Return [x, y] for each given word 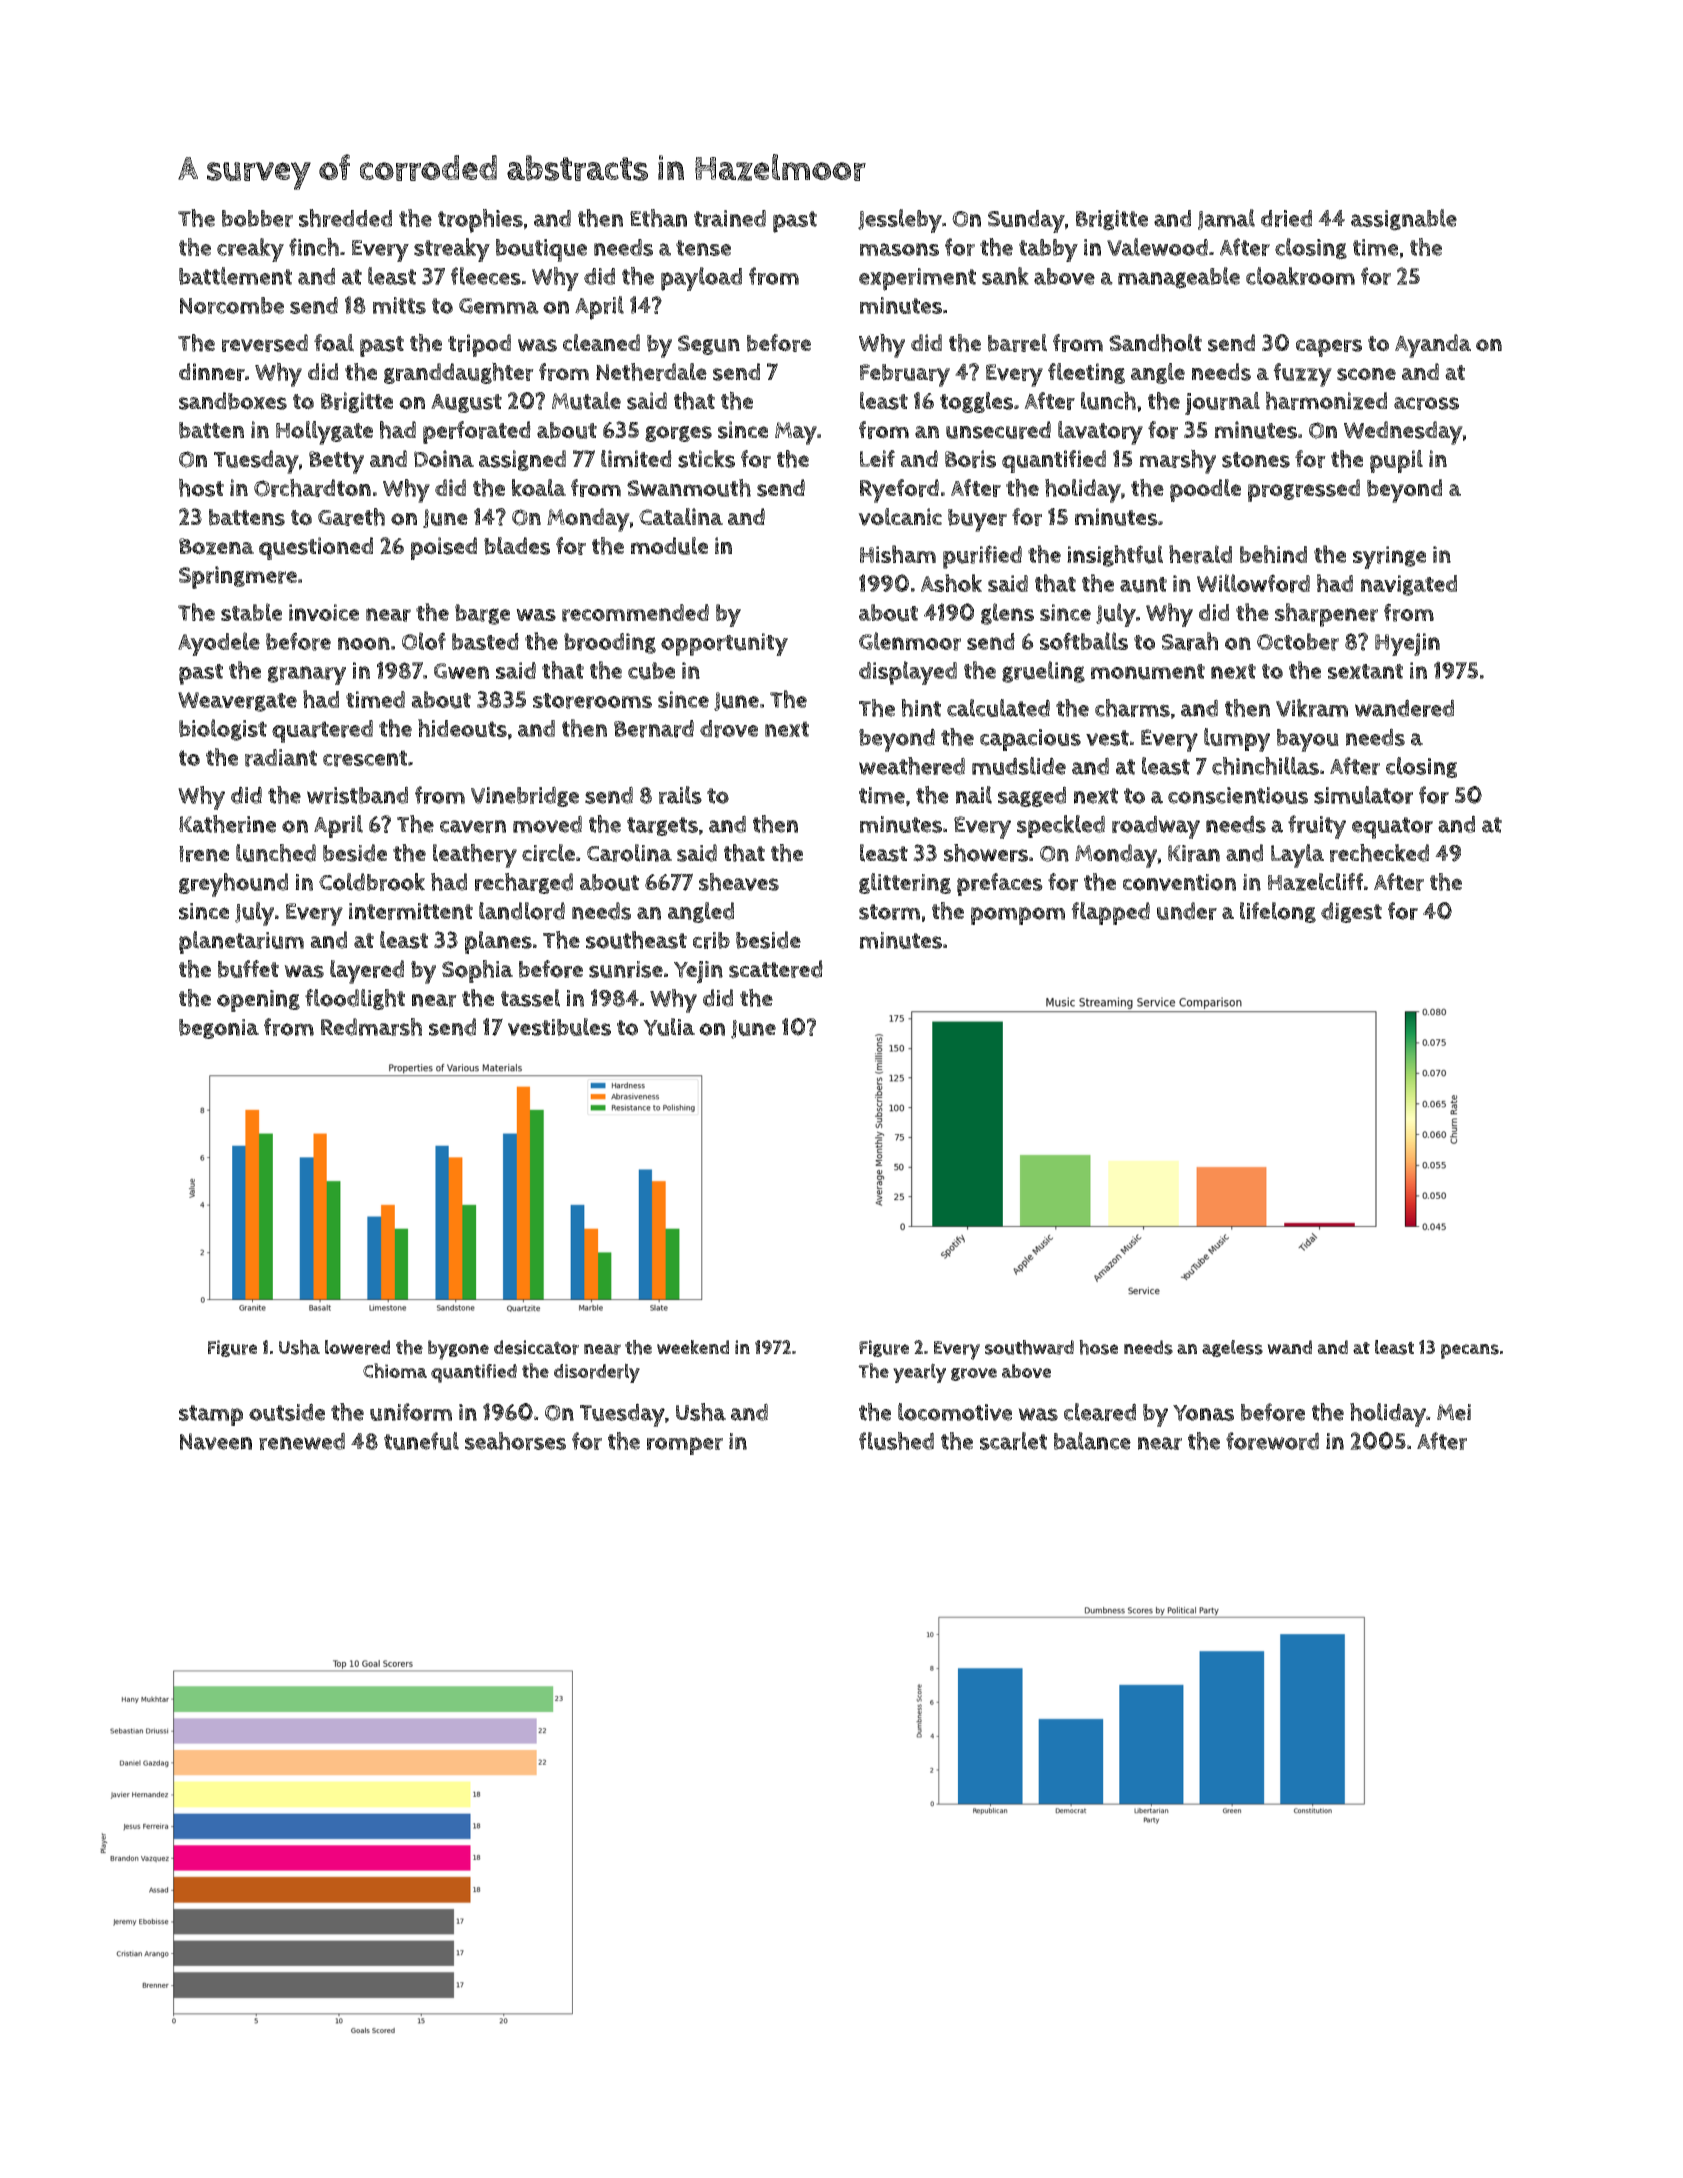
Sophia [477, 971]
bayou [1308, 740]
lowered [357, 1347]
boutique [541, 250]
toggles [976, 402]
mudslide [1019, 766]
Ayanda [1433, 346]
